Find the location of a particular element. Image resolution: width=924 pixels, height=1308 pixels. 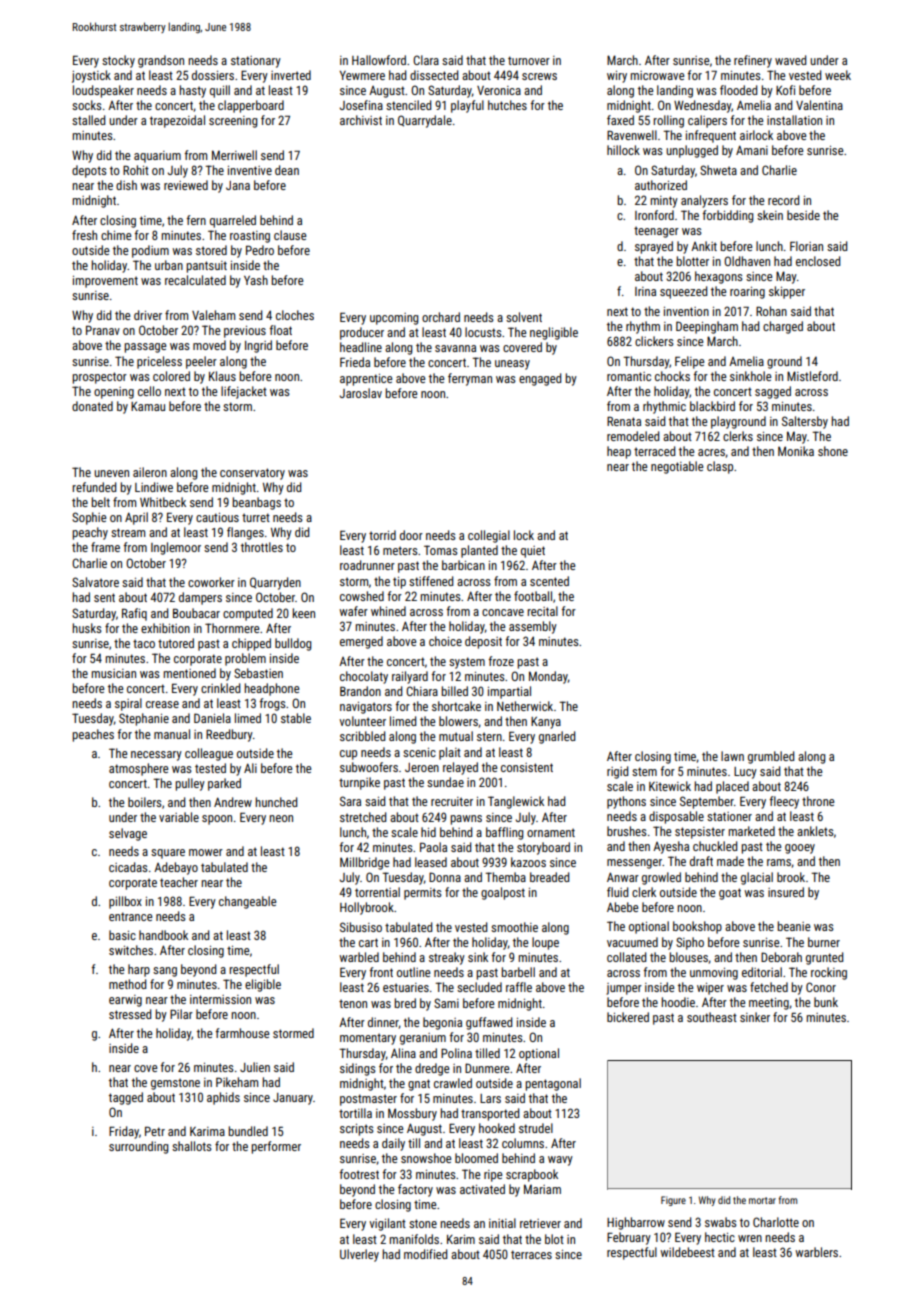

playful is located at coordinates (467, 106).
